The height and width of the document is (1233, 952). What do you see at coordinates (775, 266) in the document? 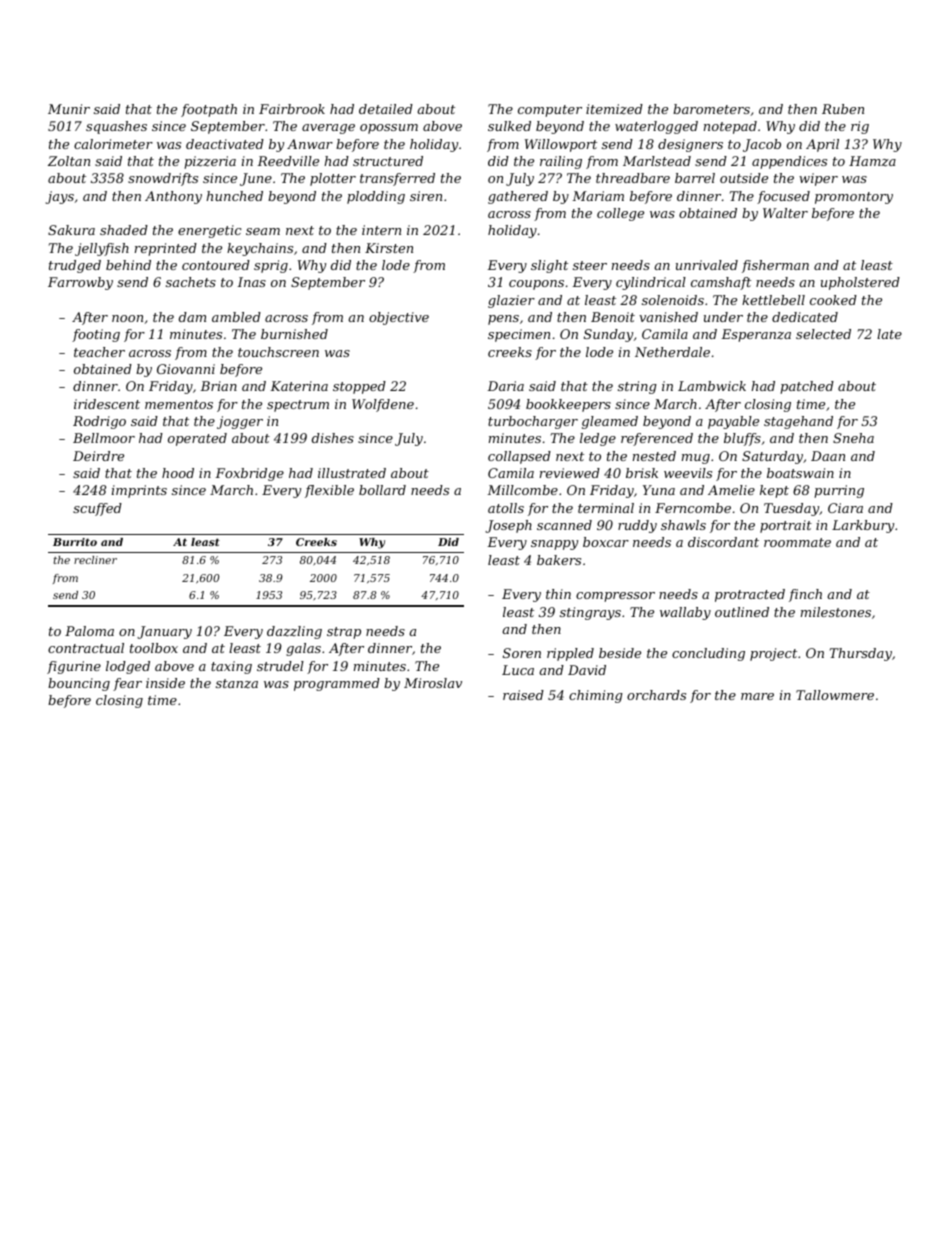
I see `fisherman` at bounding box center [775, 266].
